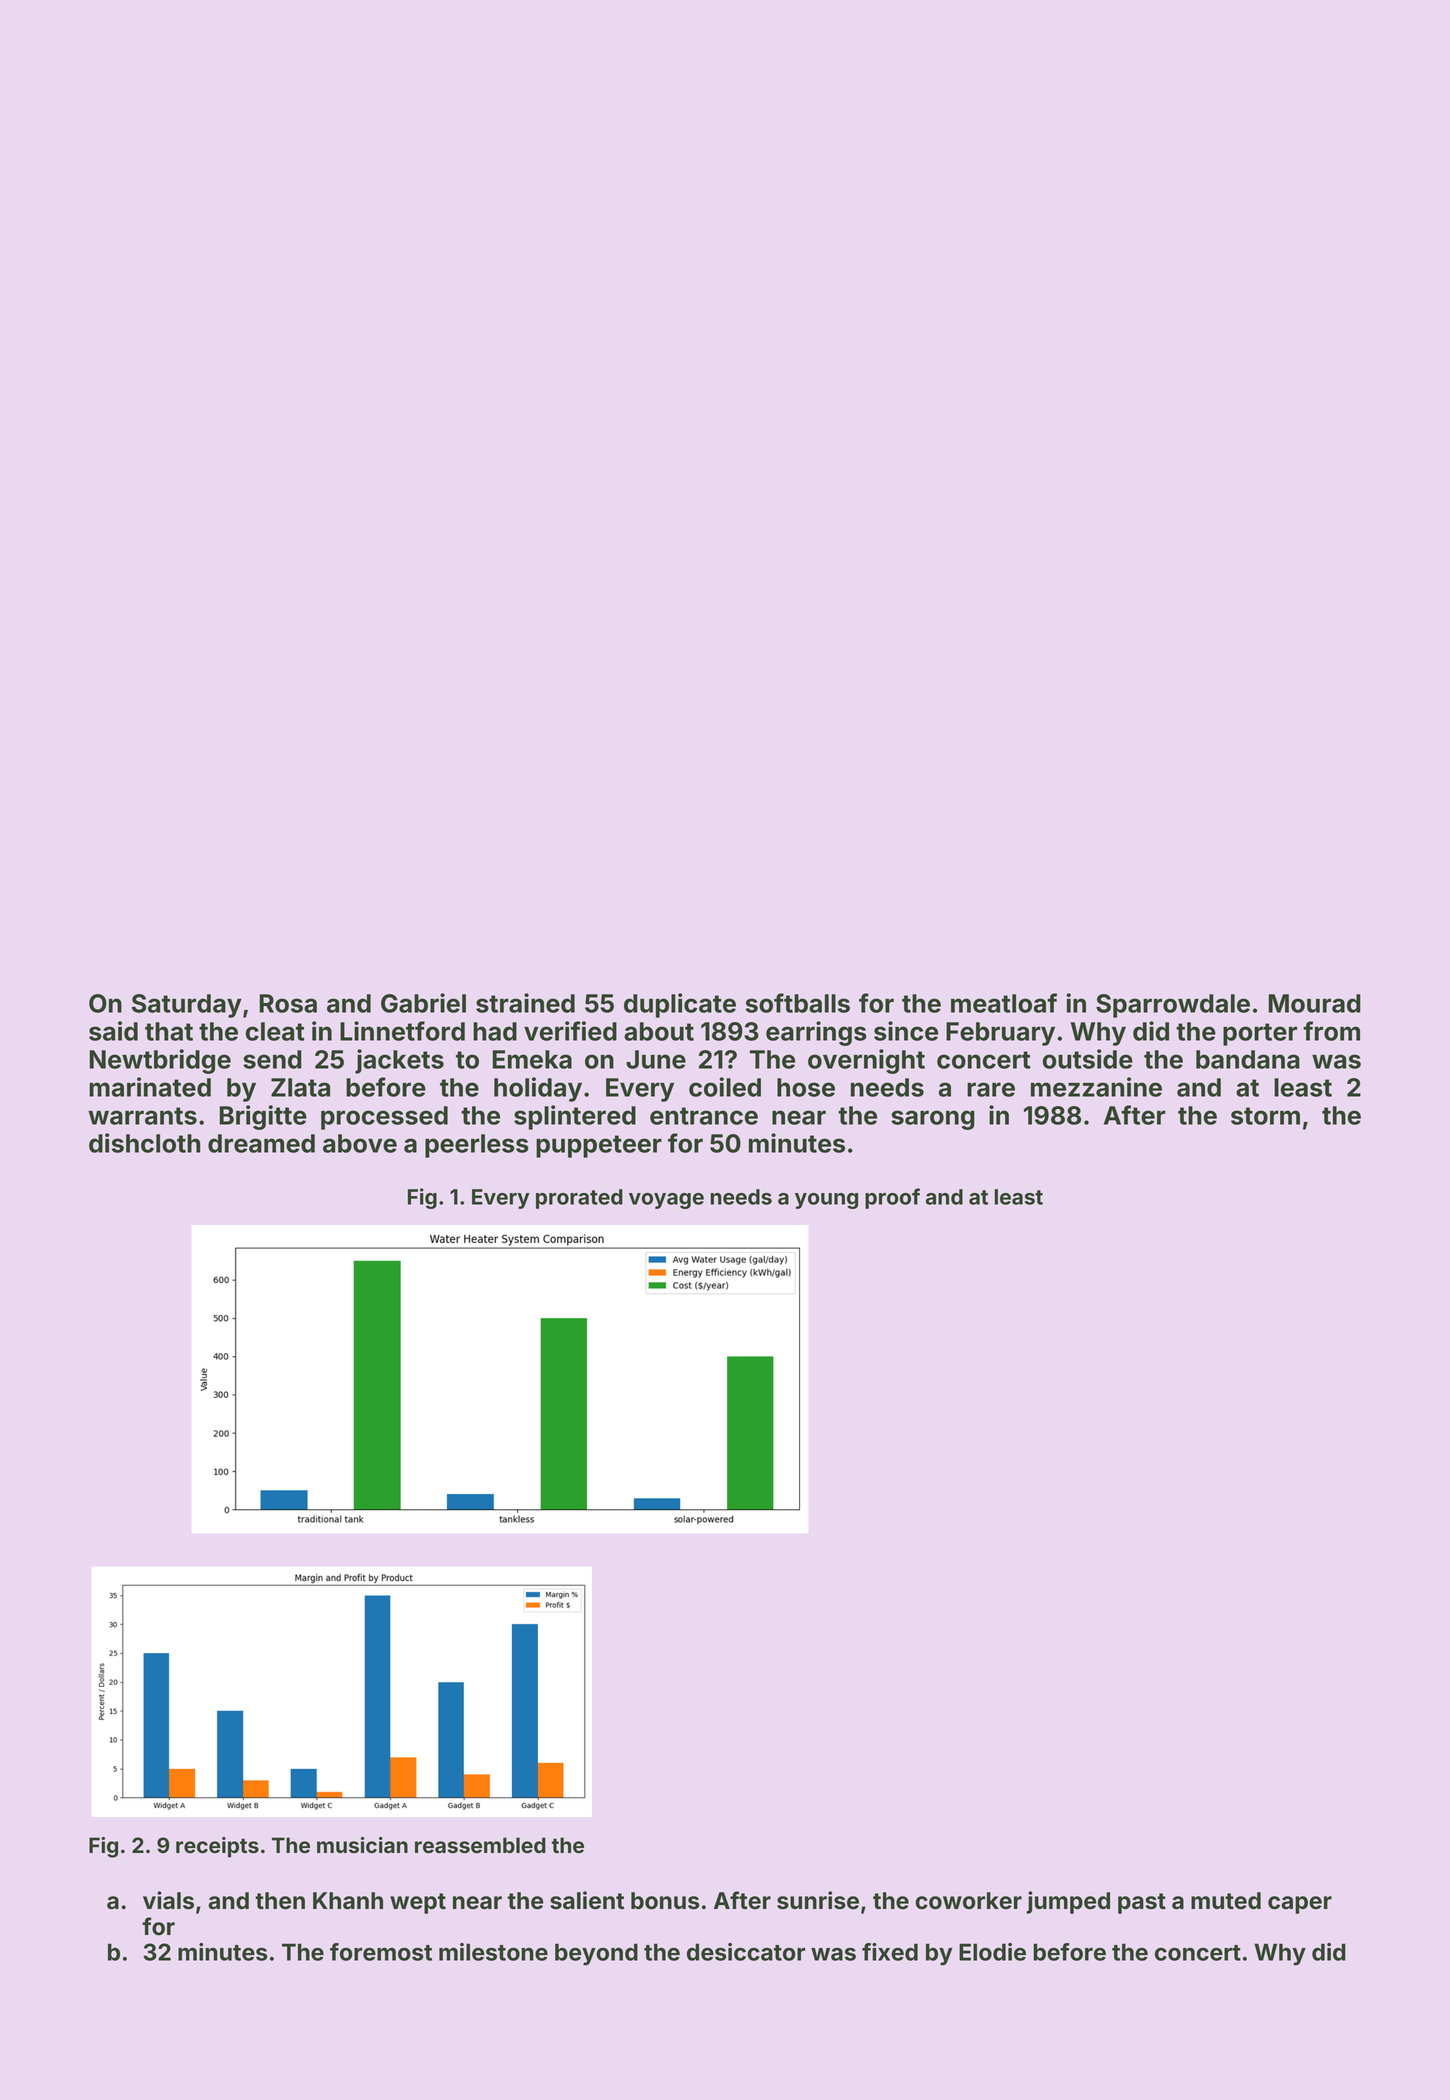 The image size is (1450, 2100). What do you see at coordinates (1260, 1034) in the page?
I see `porter` at bounding box center [1260, 1034].
